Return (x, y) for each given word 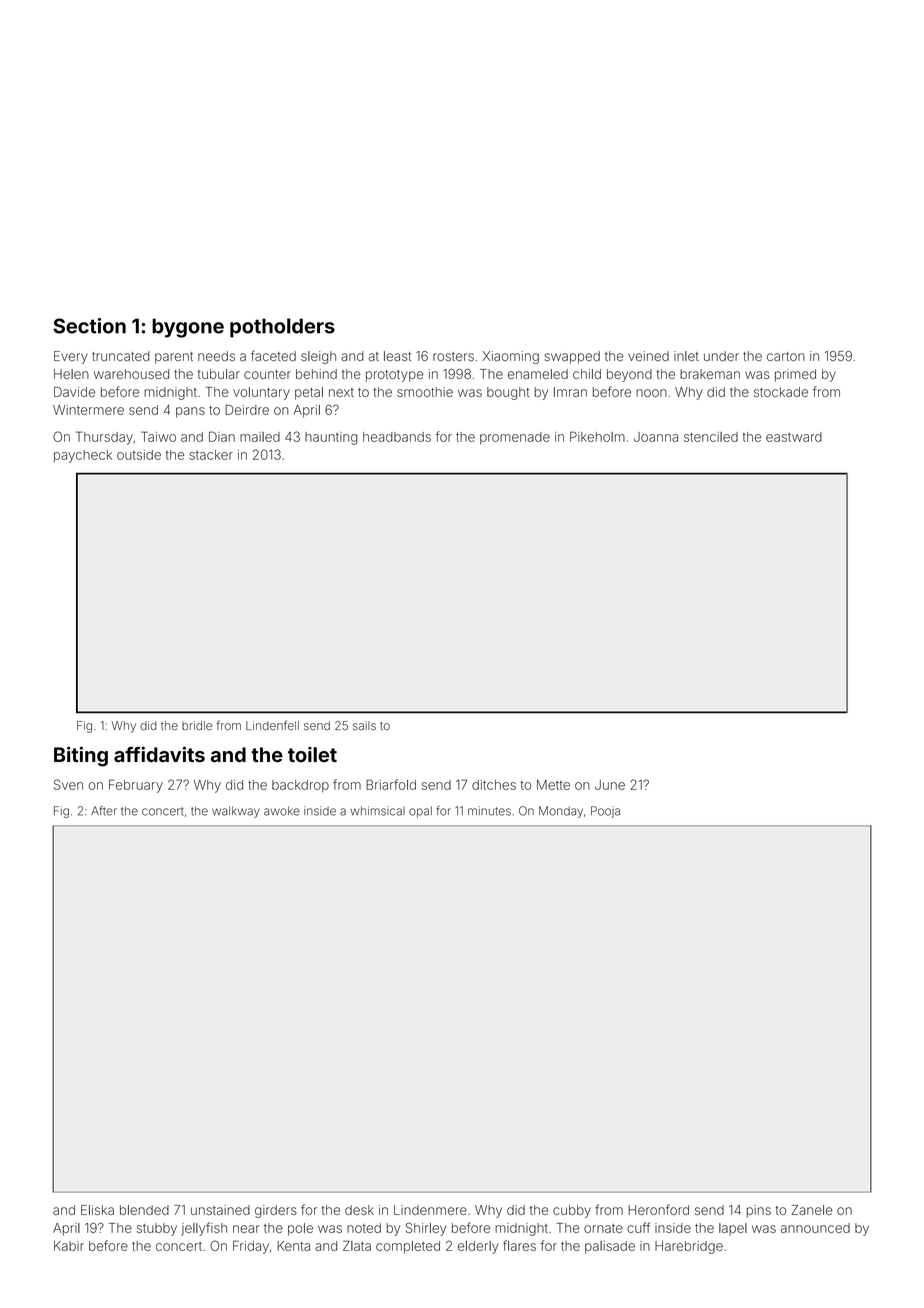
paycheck (83, 456)
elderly (478, 1247)
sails (364, 725)
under (721, 356)
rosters (453, 356)
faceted (273, 355)
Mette (553, 785)
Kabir (69, 1246)
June (610, 785)
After (104, 811)
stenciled (711, 437)
